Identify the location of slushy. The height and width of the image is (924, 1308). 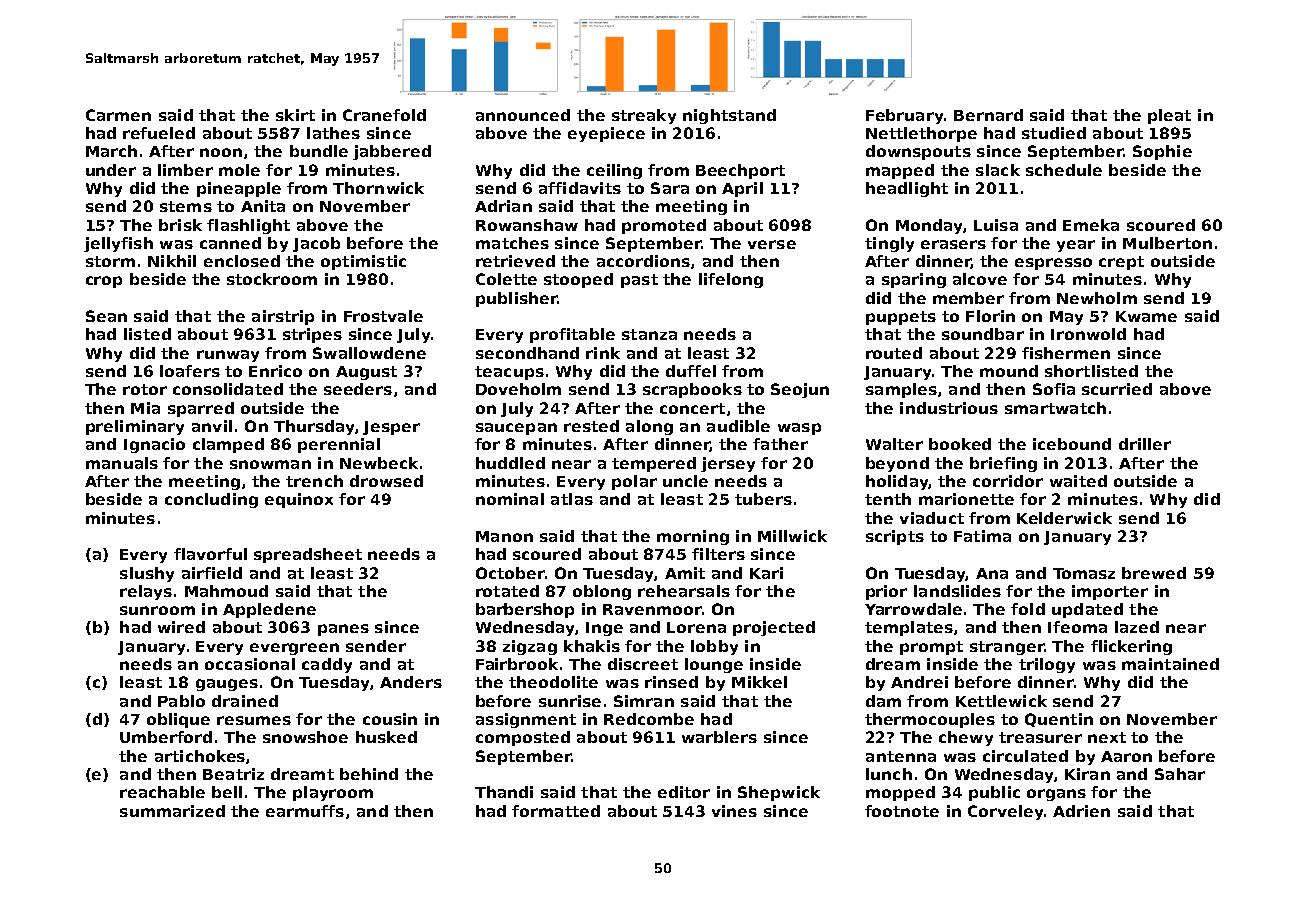
(147, 574).
